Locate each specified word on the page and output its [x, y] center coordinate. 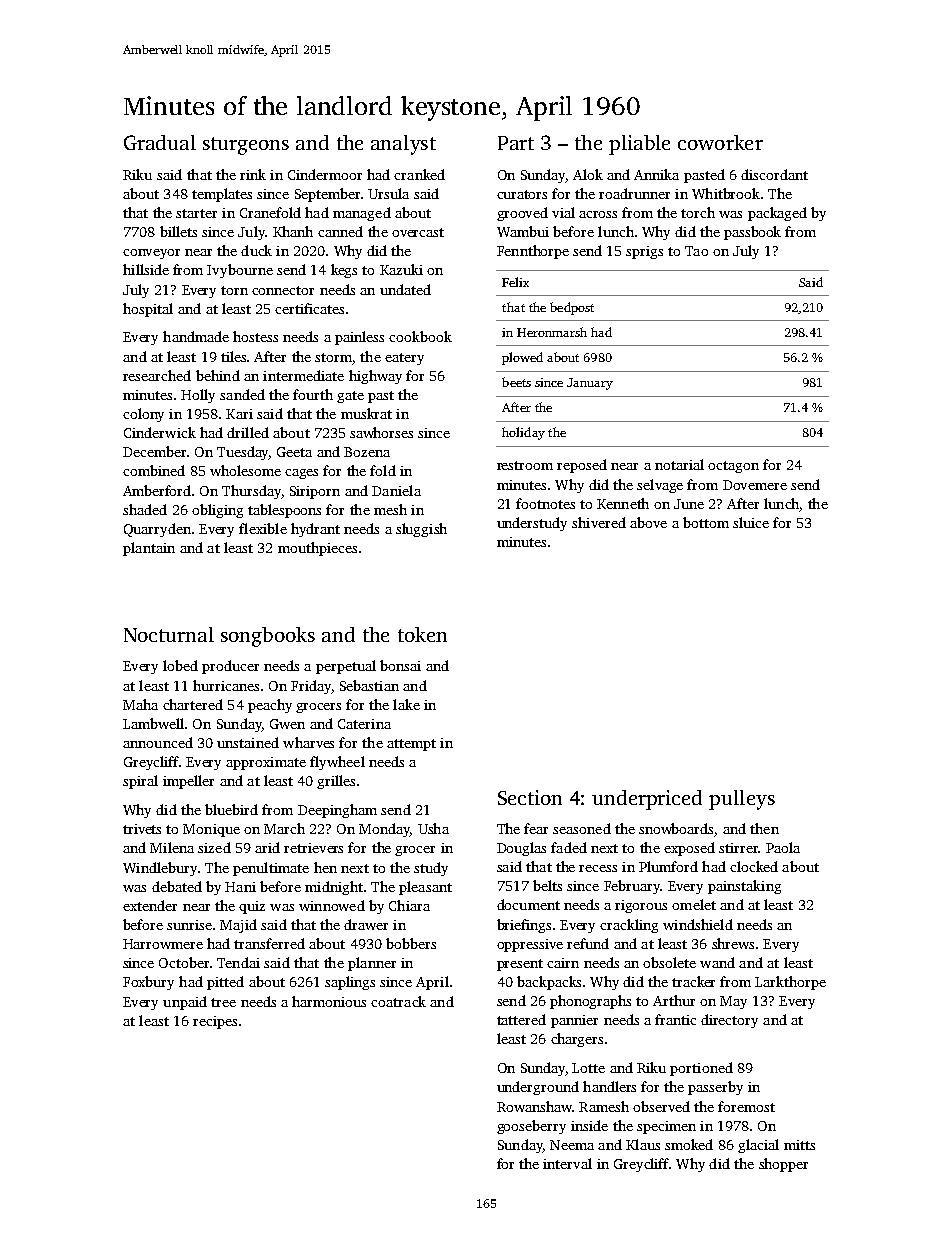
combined [154, 470]
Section [530, 797]
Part [516, 143]
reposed [582, 466]
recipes [215, 1022]
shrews [733, 943]
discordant [774, 174]
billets [178, 231]
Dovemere [755, 485]
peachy [270, 706]
